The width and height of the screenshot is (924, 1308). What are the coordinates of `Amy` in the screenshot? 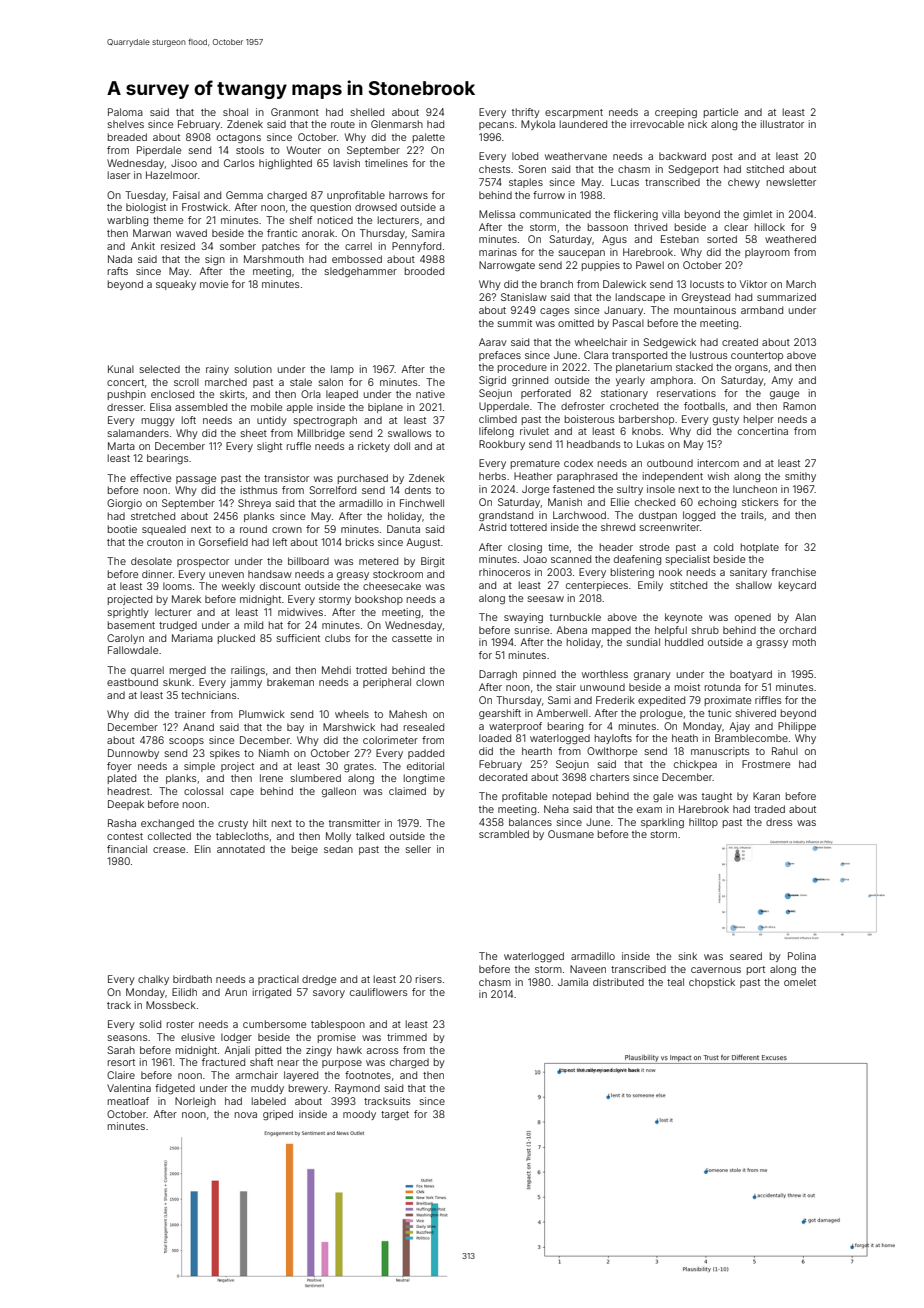 It's located at (782, 381).
